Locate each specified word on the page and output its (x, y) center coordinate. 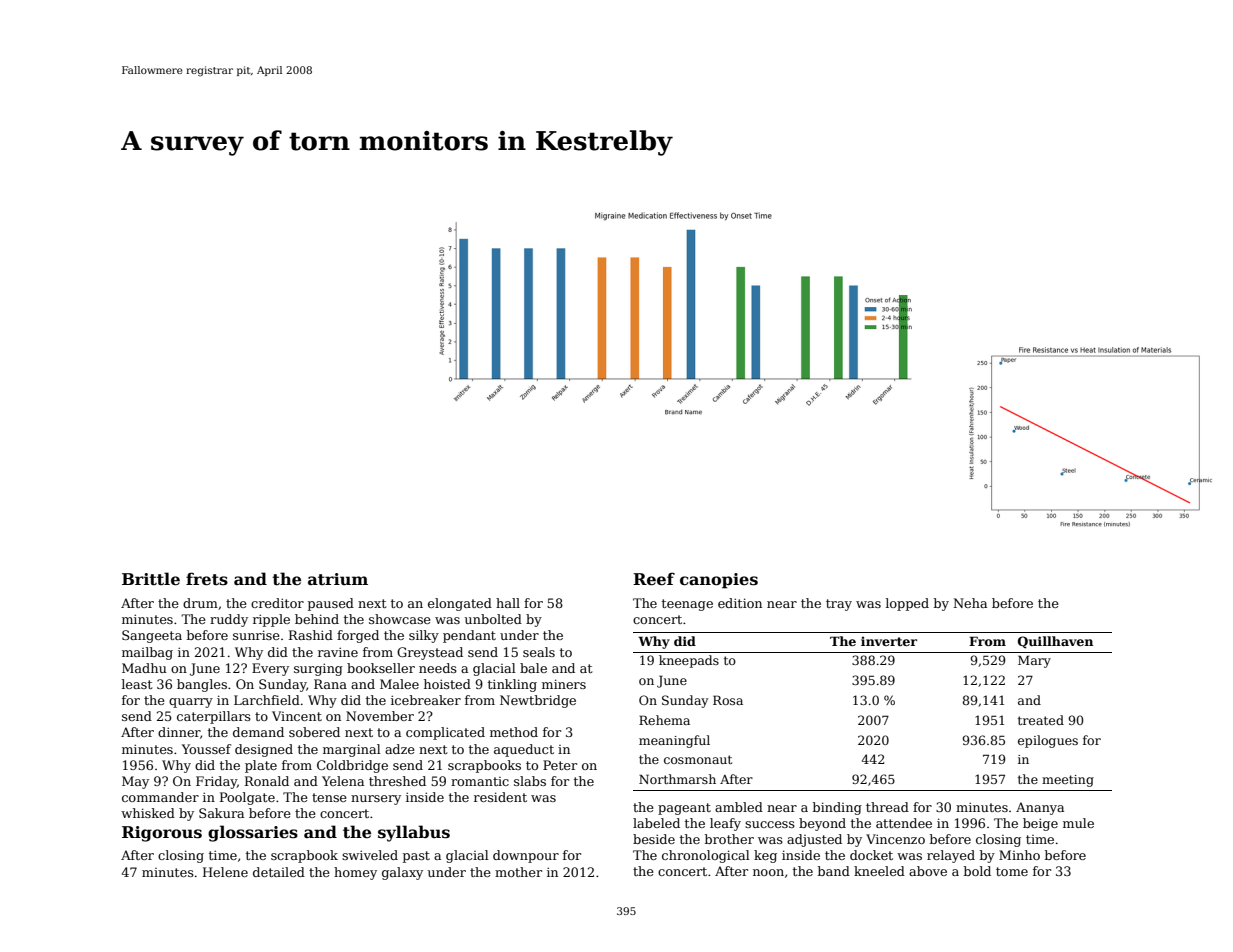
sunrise (256, 635)
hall (508, 603)
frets (207, 579)
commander (160, 797)
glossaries (253, 833)
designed (264, 750)
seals (539, 652)
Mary (1034, 661)
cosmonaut (698, 759)
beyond (822, 824)
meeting (1068, 781)
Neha (970, 603)
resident (500, 797)
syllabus (414, 833)
